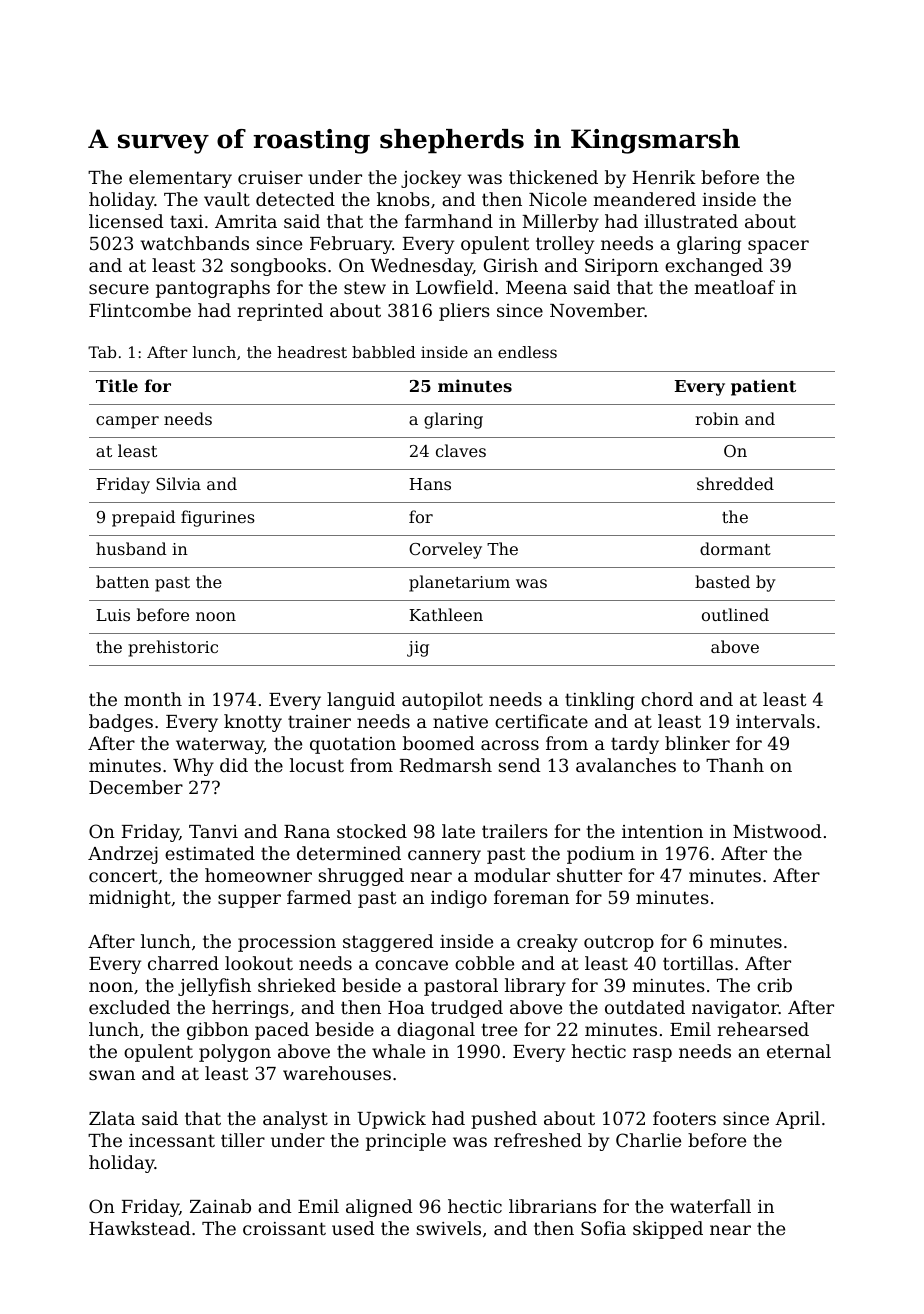 This page has width=924, height=1314. Describe the element at coordinates (668, 1230) in the page. I see `skipped` at that location.
